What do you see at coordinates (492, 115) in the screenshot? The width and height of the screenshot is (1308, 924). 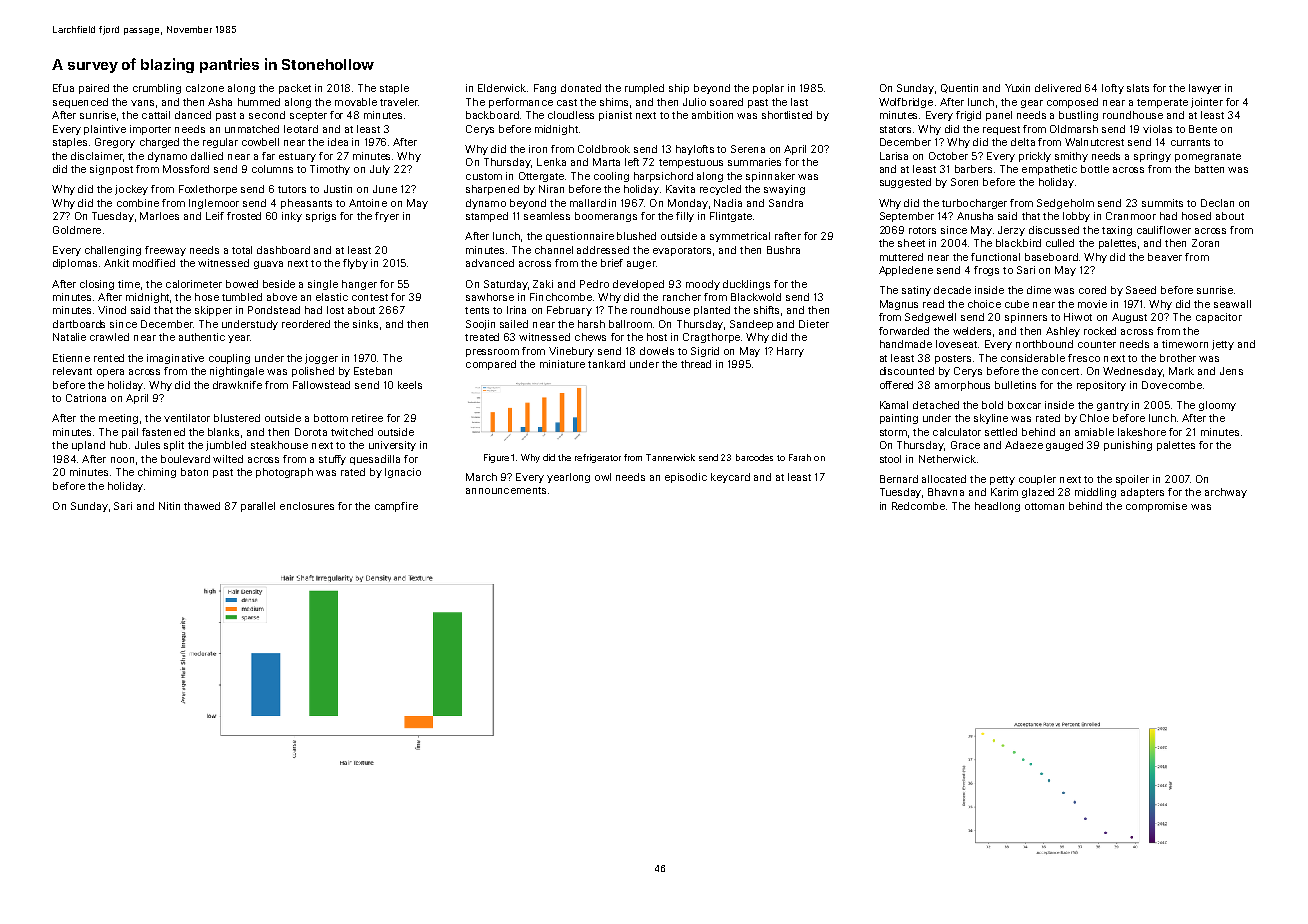 I see `backboard` at bounding box center [492, 115].
